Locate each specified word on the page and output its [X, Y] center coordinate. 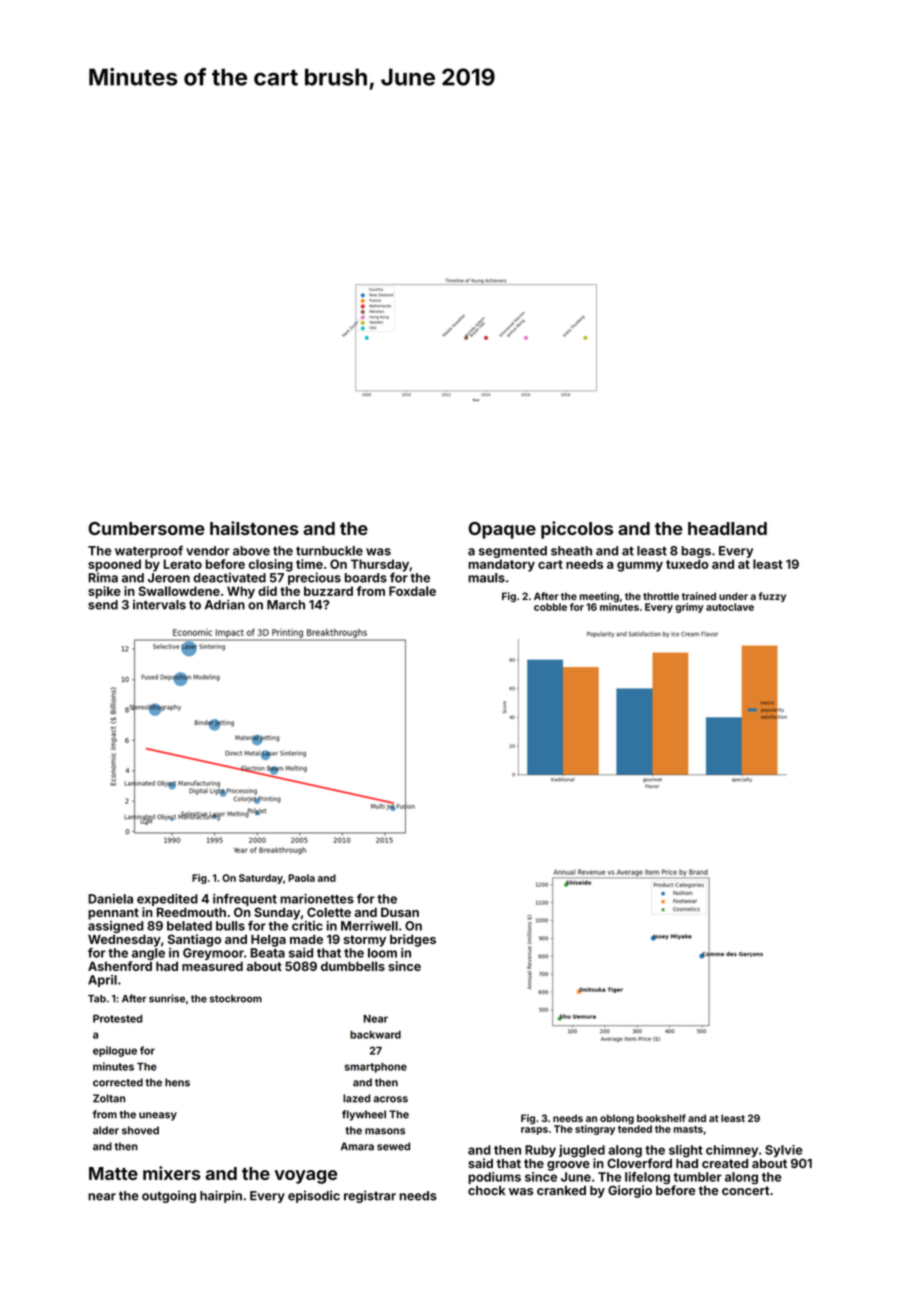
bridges [413, 940]
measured [212, 966]
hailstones [254, 528]
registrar [370, 1196]
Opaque [502, 530]
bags [696, 552]
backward [375, 1035]
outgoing [169, 1196]
